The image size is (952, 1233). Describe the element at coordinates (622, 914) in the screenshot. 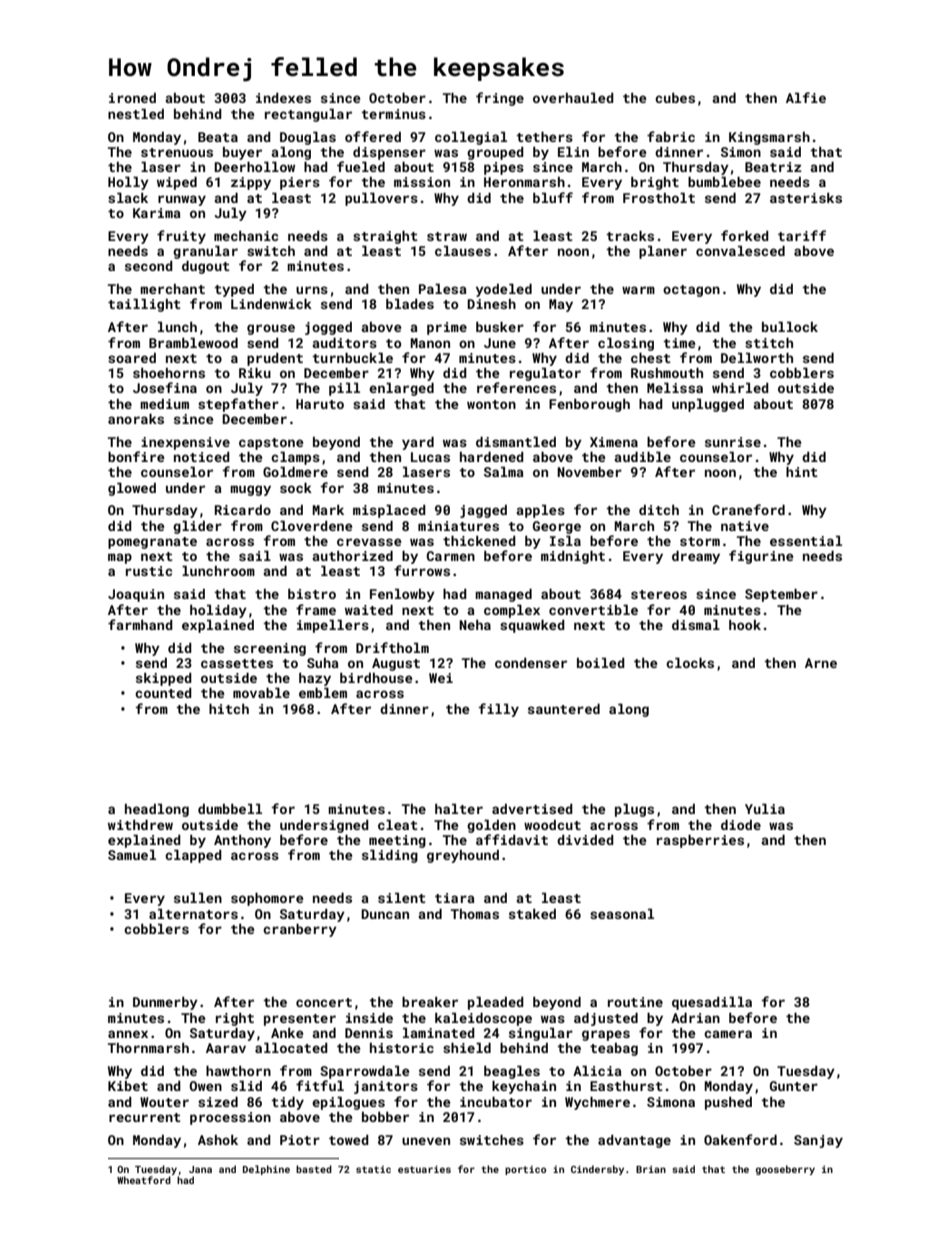

I see `seasonal` at that location.
